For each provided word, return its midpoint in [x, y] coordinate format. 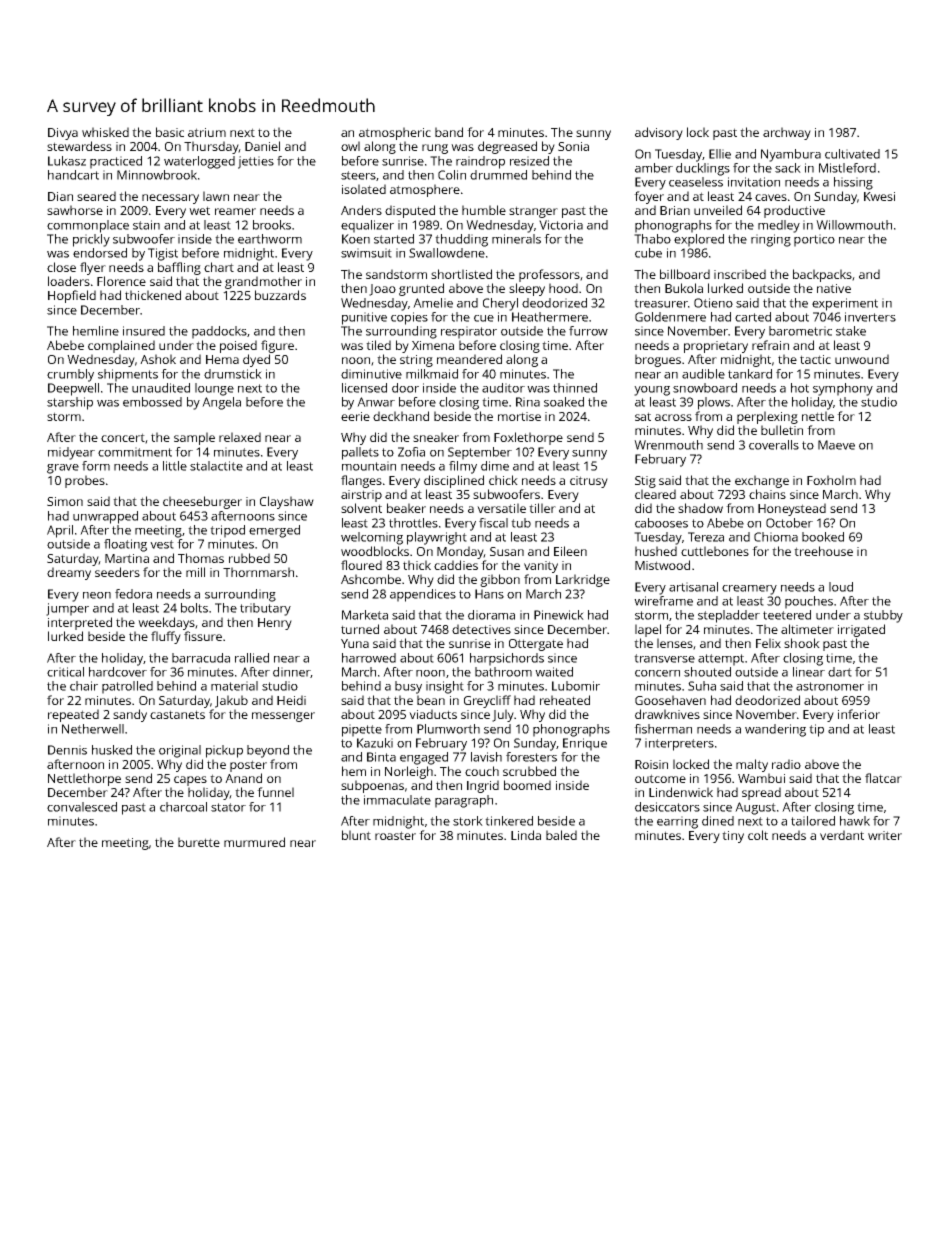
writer [885, 835]
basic [170, 132]
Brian [675, 210]
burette [199, 842]
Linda [526, 835]
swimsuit [366, 253]
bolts [194, 608]
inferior [859, 714]
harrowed [369, 658]
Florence [121, 281]
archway [787, 133]
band [449, 132]
